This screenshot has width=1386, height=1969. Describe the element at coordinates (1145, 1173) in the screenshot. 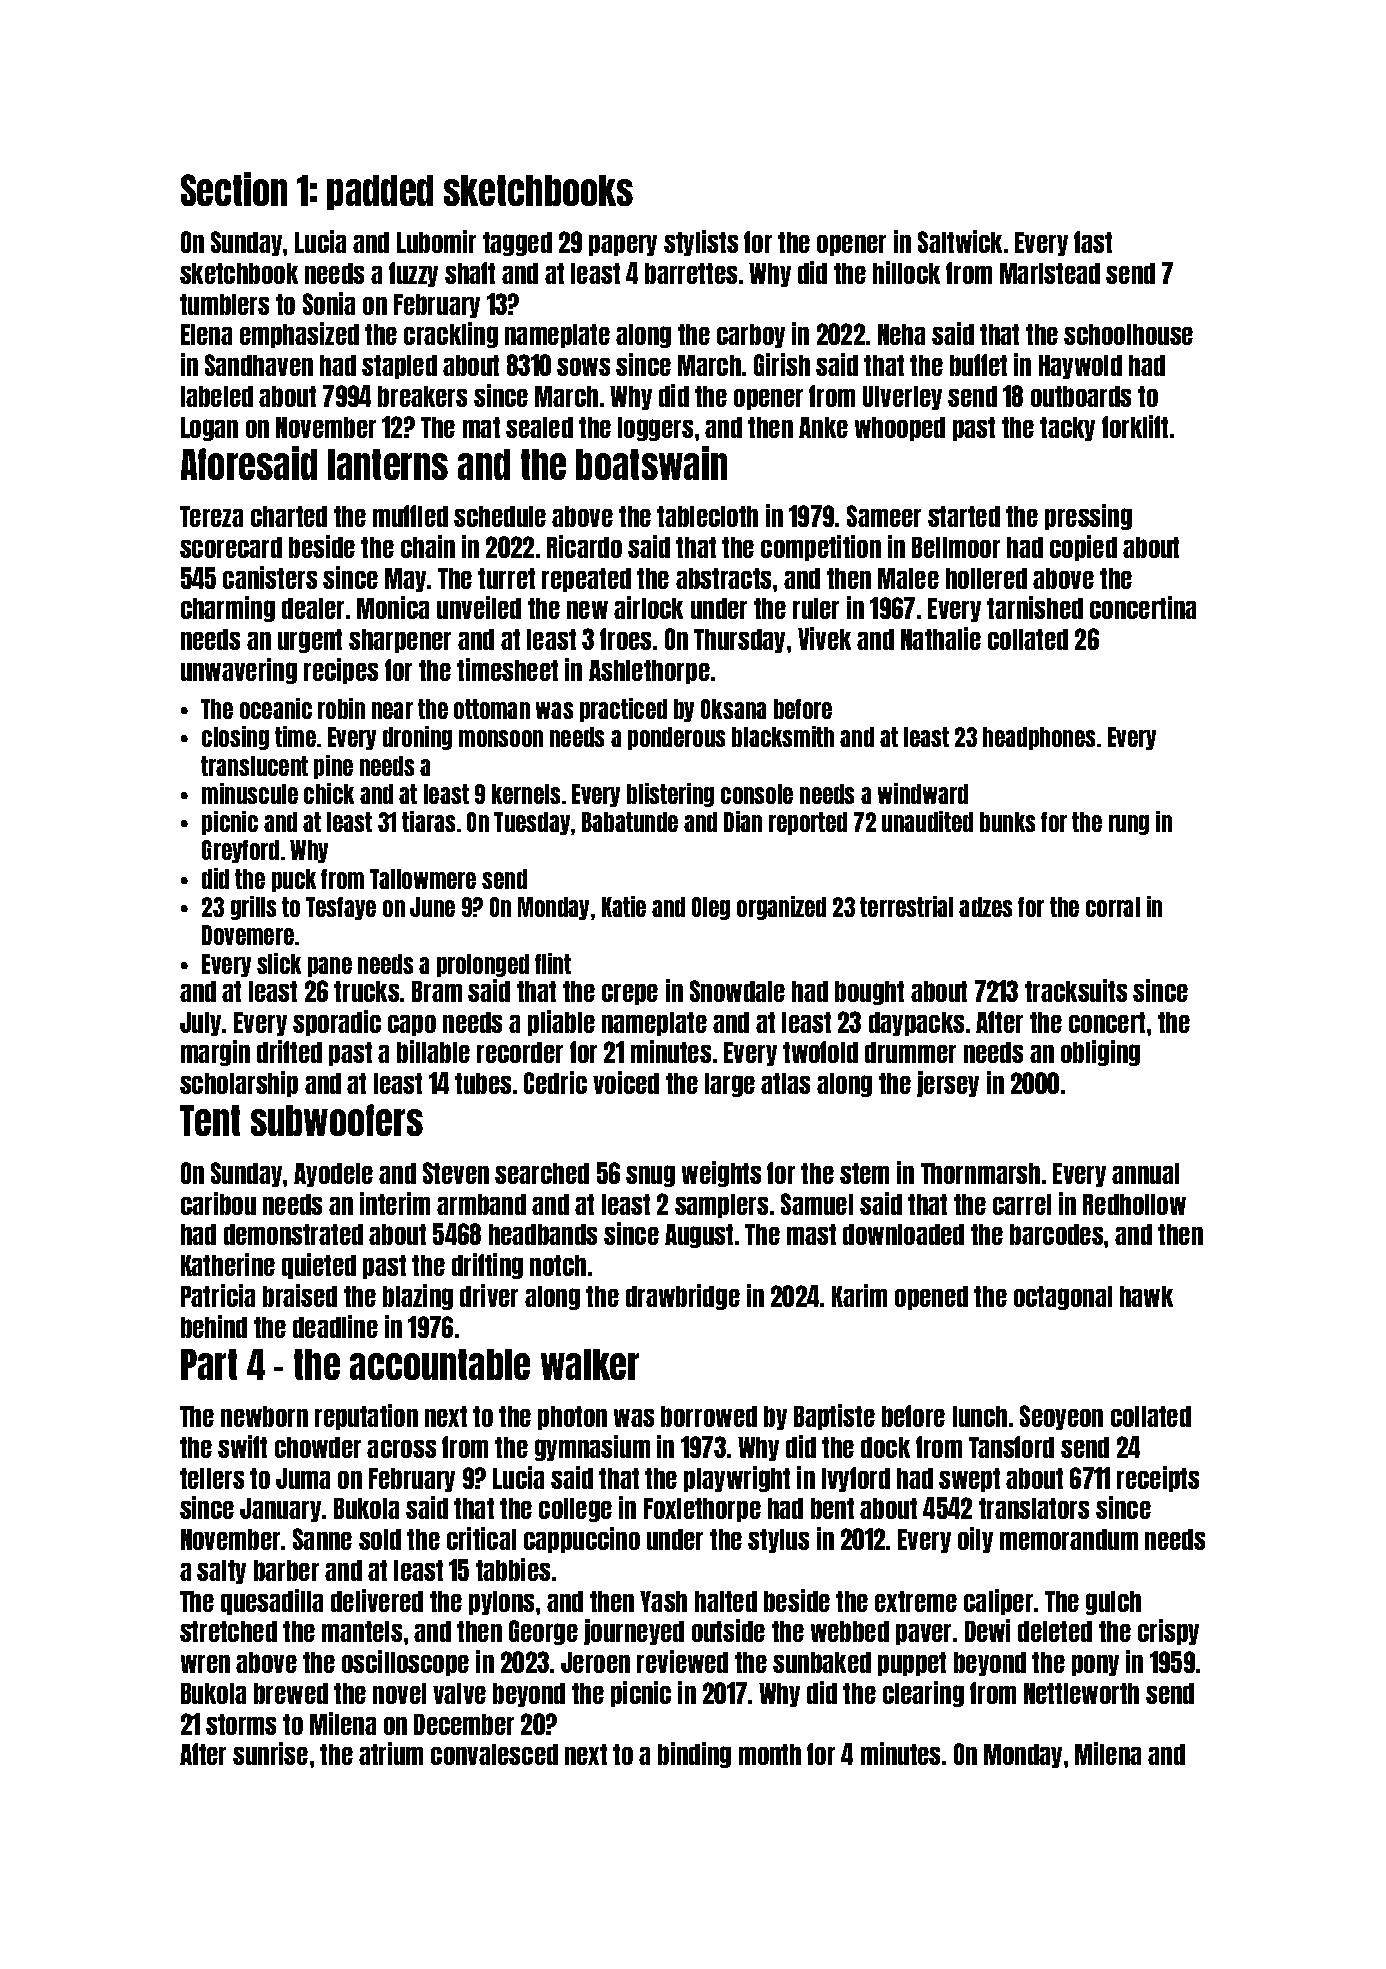

I see `annual` at that location.
